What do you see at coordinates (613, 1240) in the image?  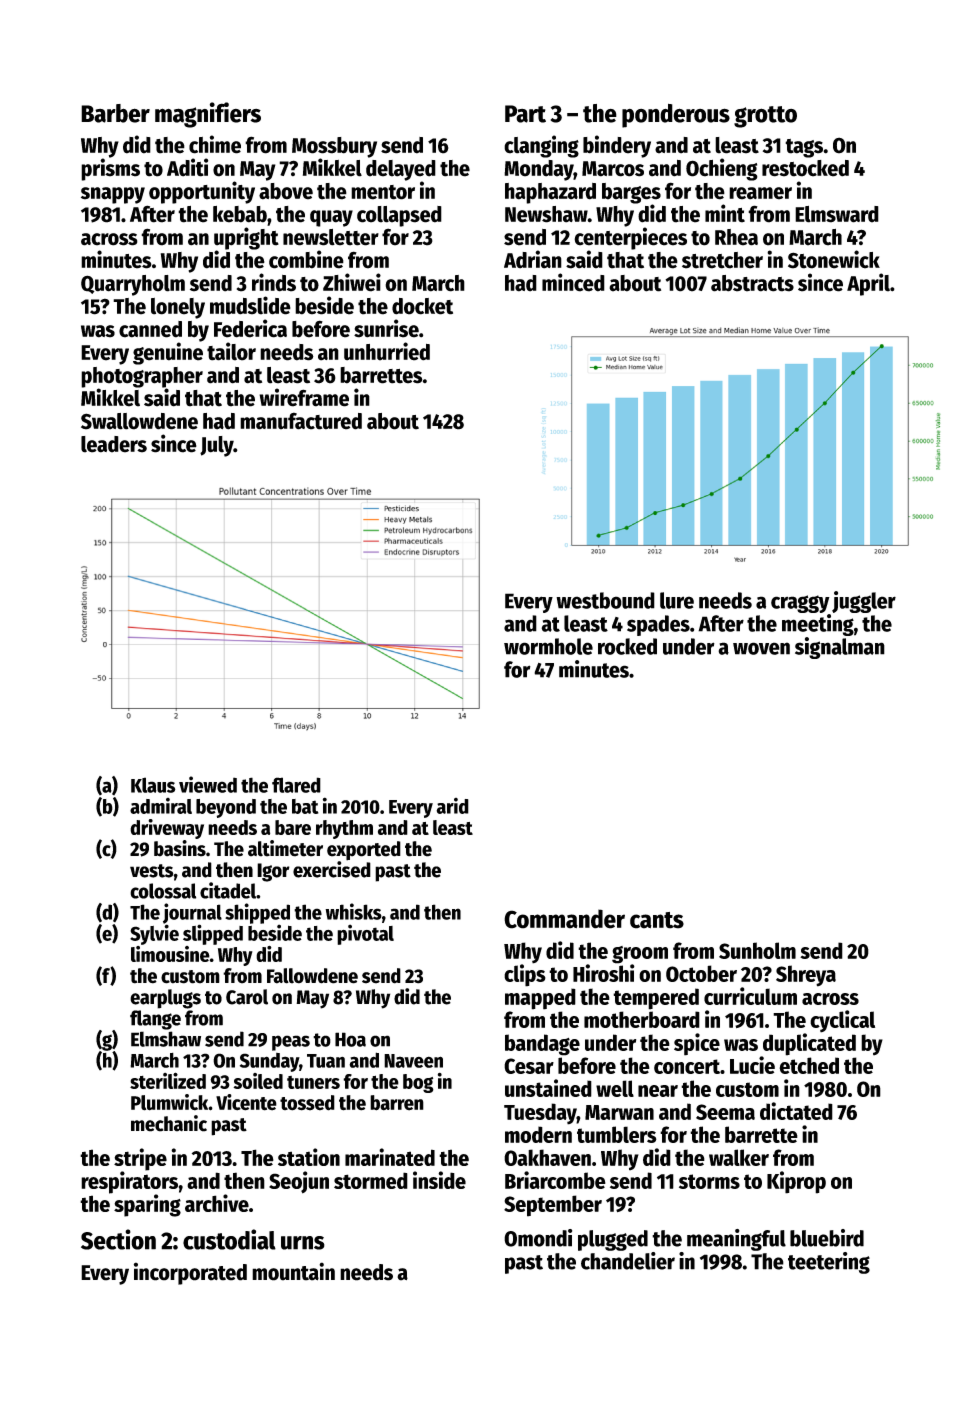 I see `plugged` at bounding box center [613, 1240].
